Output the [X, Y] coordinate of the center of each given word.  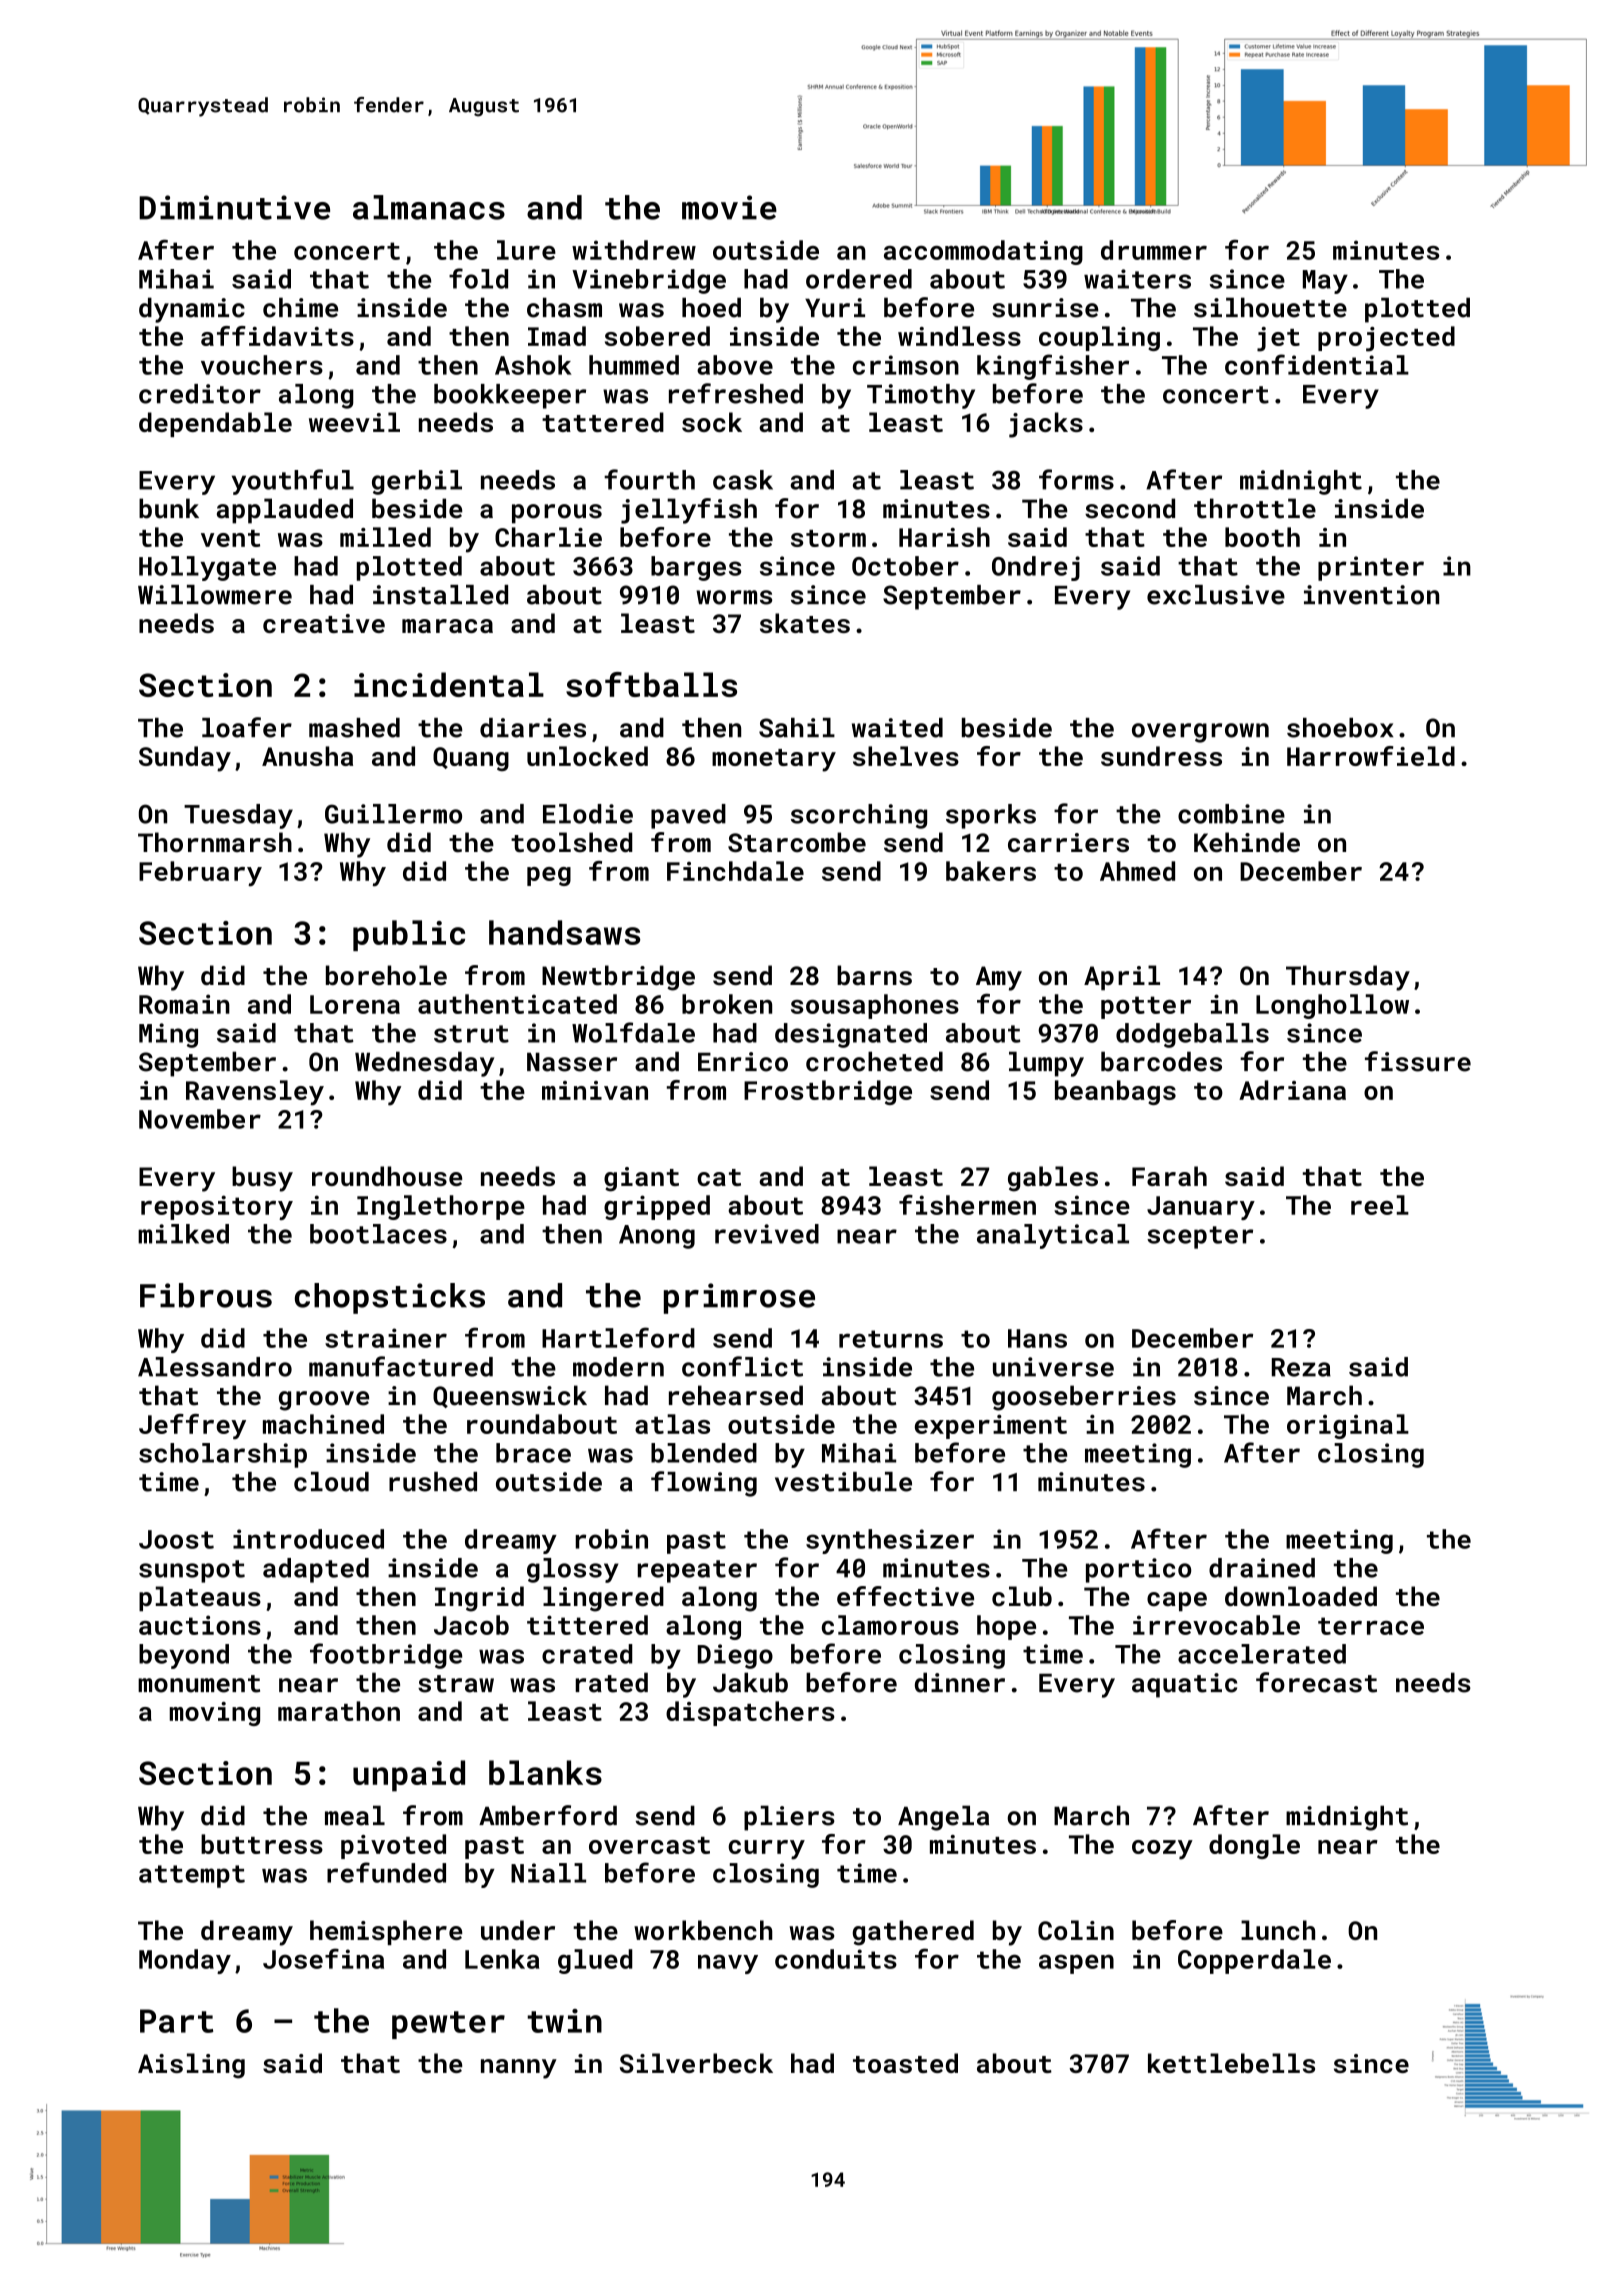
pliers [789, 1818]
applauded [285, 511]
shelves [906, 756]
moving [215, 1714]
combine [1231, 814]
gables [1053, 1179]
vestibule [843, 1482]
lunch [1278, 1930]
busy [262, 1179]
